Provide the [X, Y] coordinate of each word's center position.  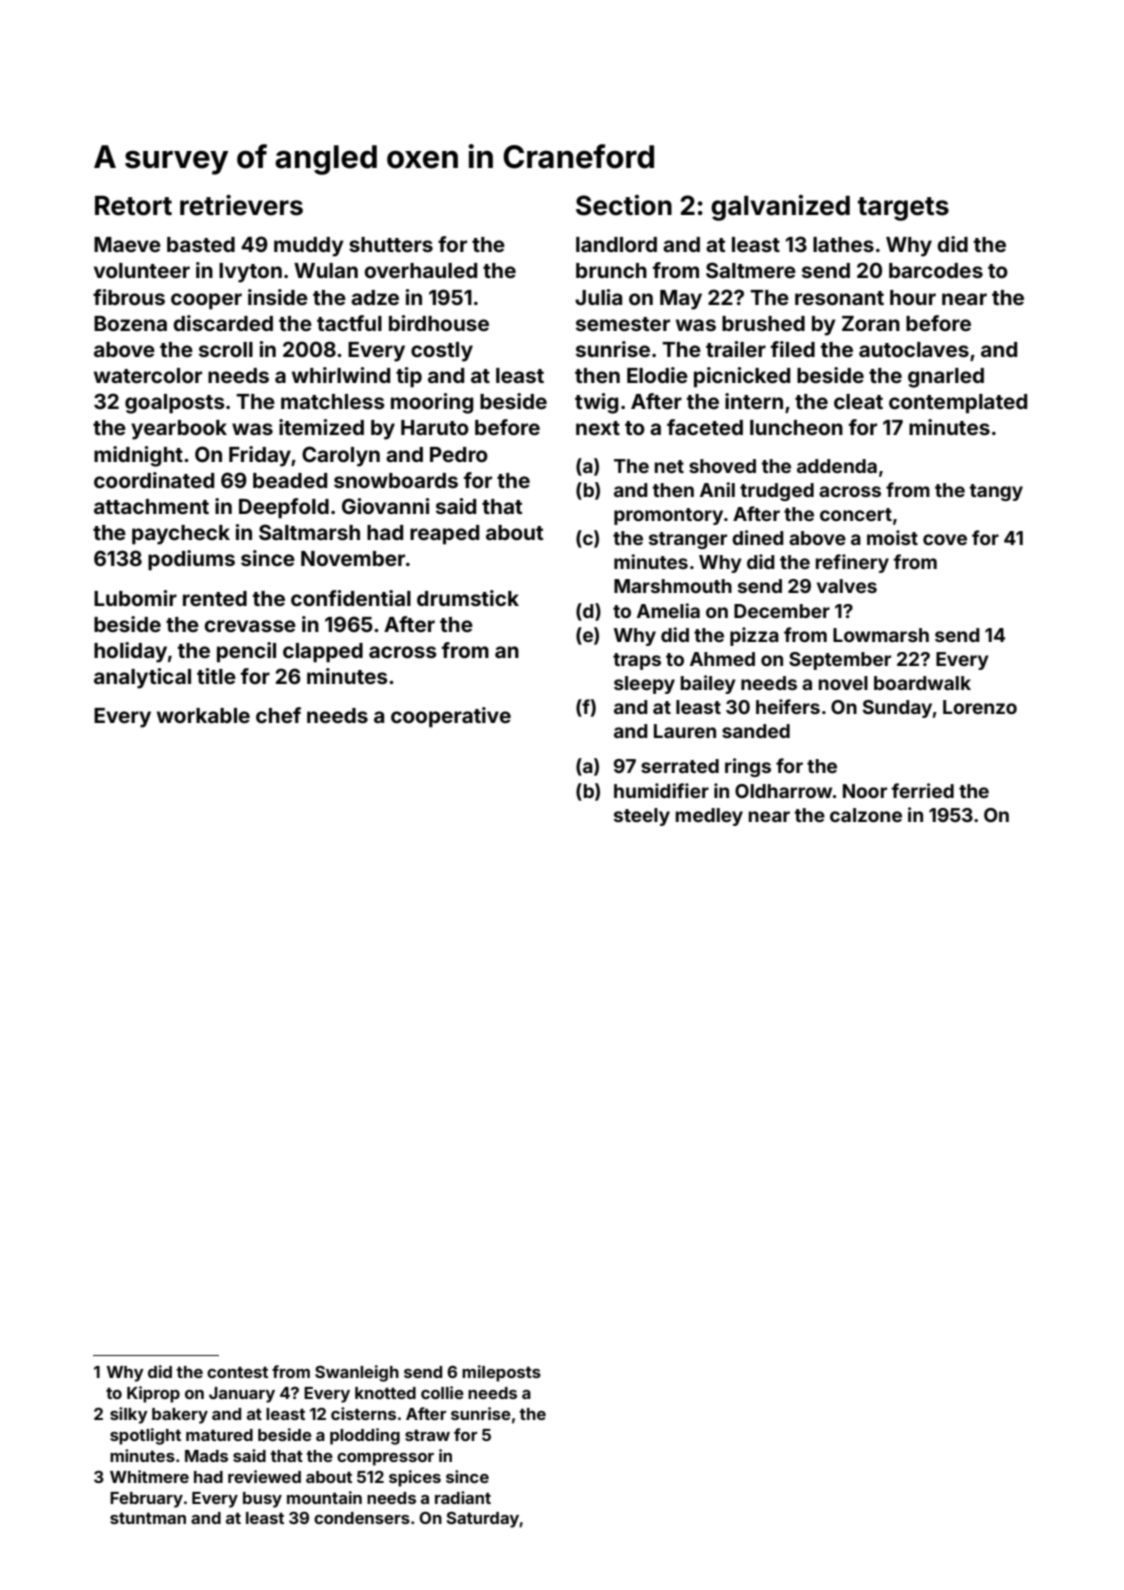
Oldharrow [783, 791]
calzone [866, 815]
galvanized [780, 208]
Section [624, 205]
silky [129, 1415]
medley [709, 817]
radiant [463, 1497]
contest [237, 1372]
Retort [133, 206]
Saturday [482, 1520]
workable [203, 715]
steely [642, 817]
